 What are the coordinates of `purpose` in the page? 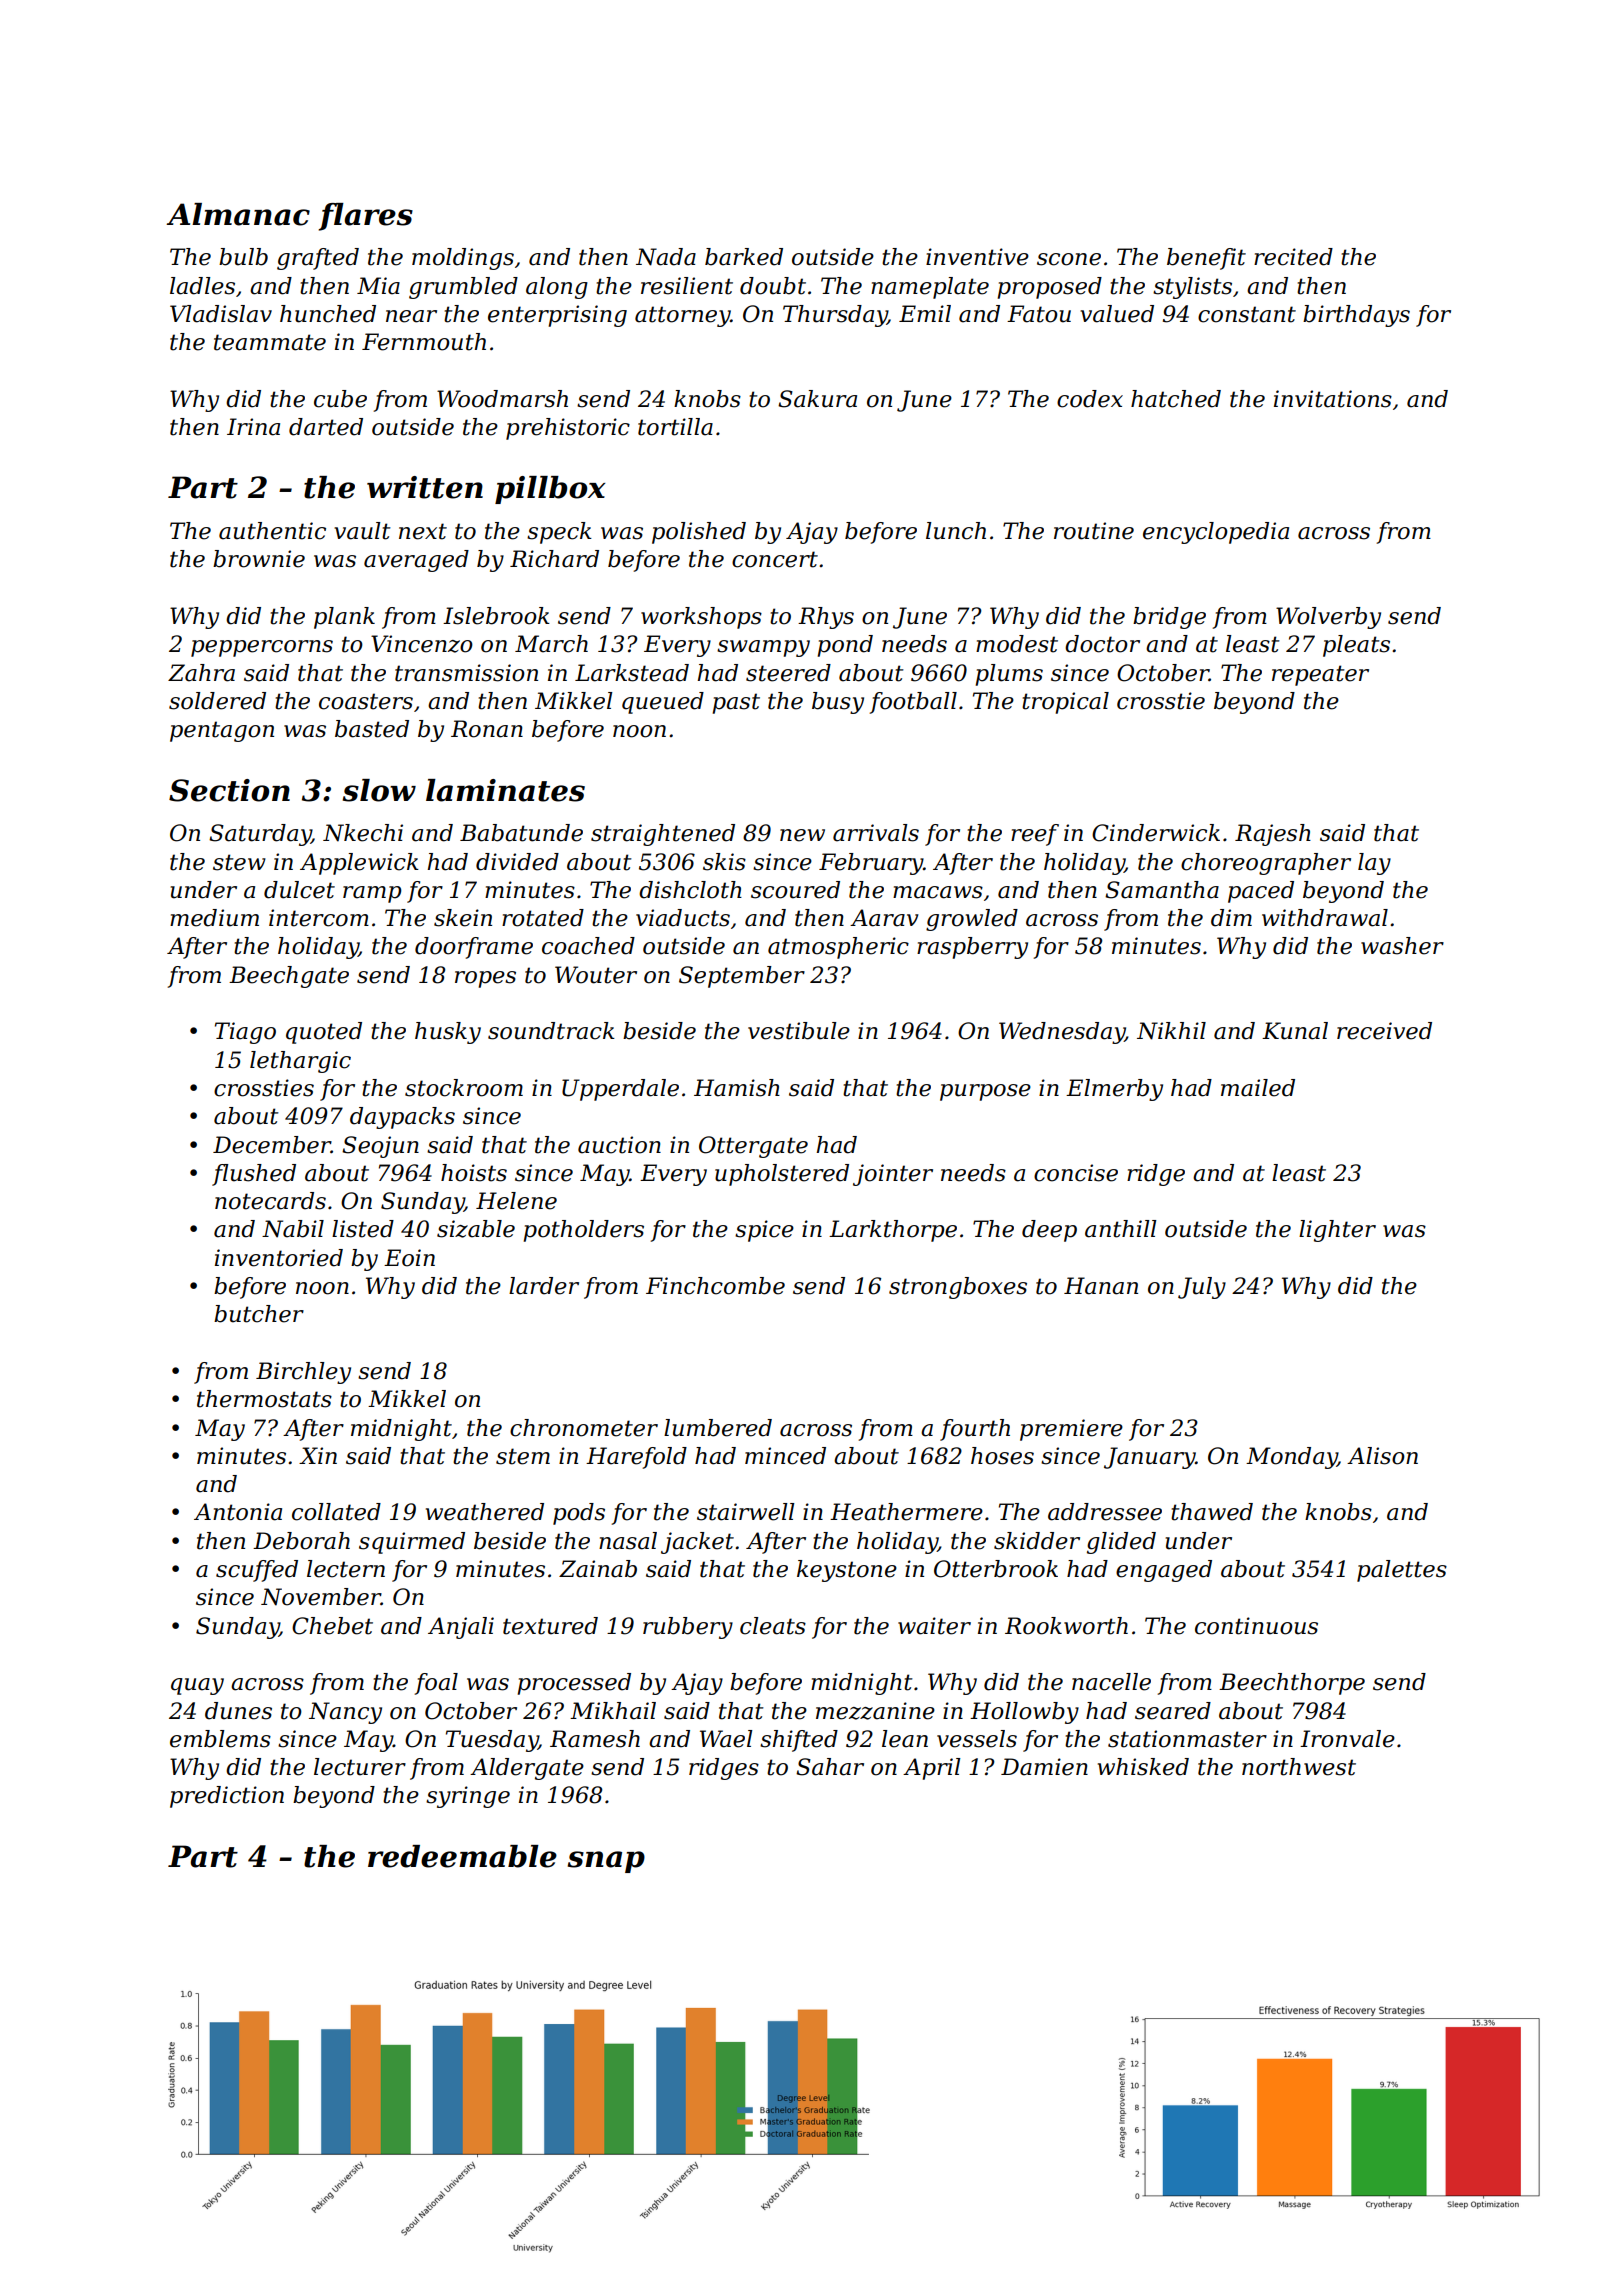 It's located at (985, 1092).
